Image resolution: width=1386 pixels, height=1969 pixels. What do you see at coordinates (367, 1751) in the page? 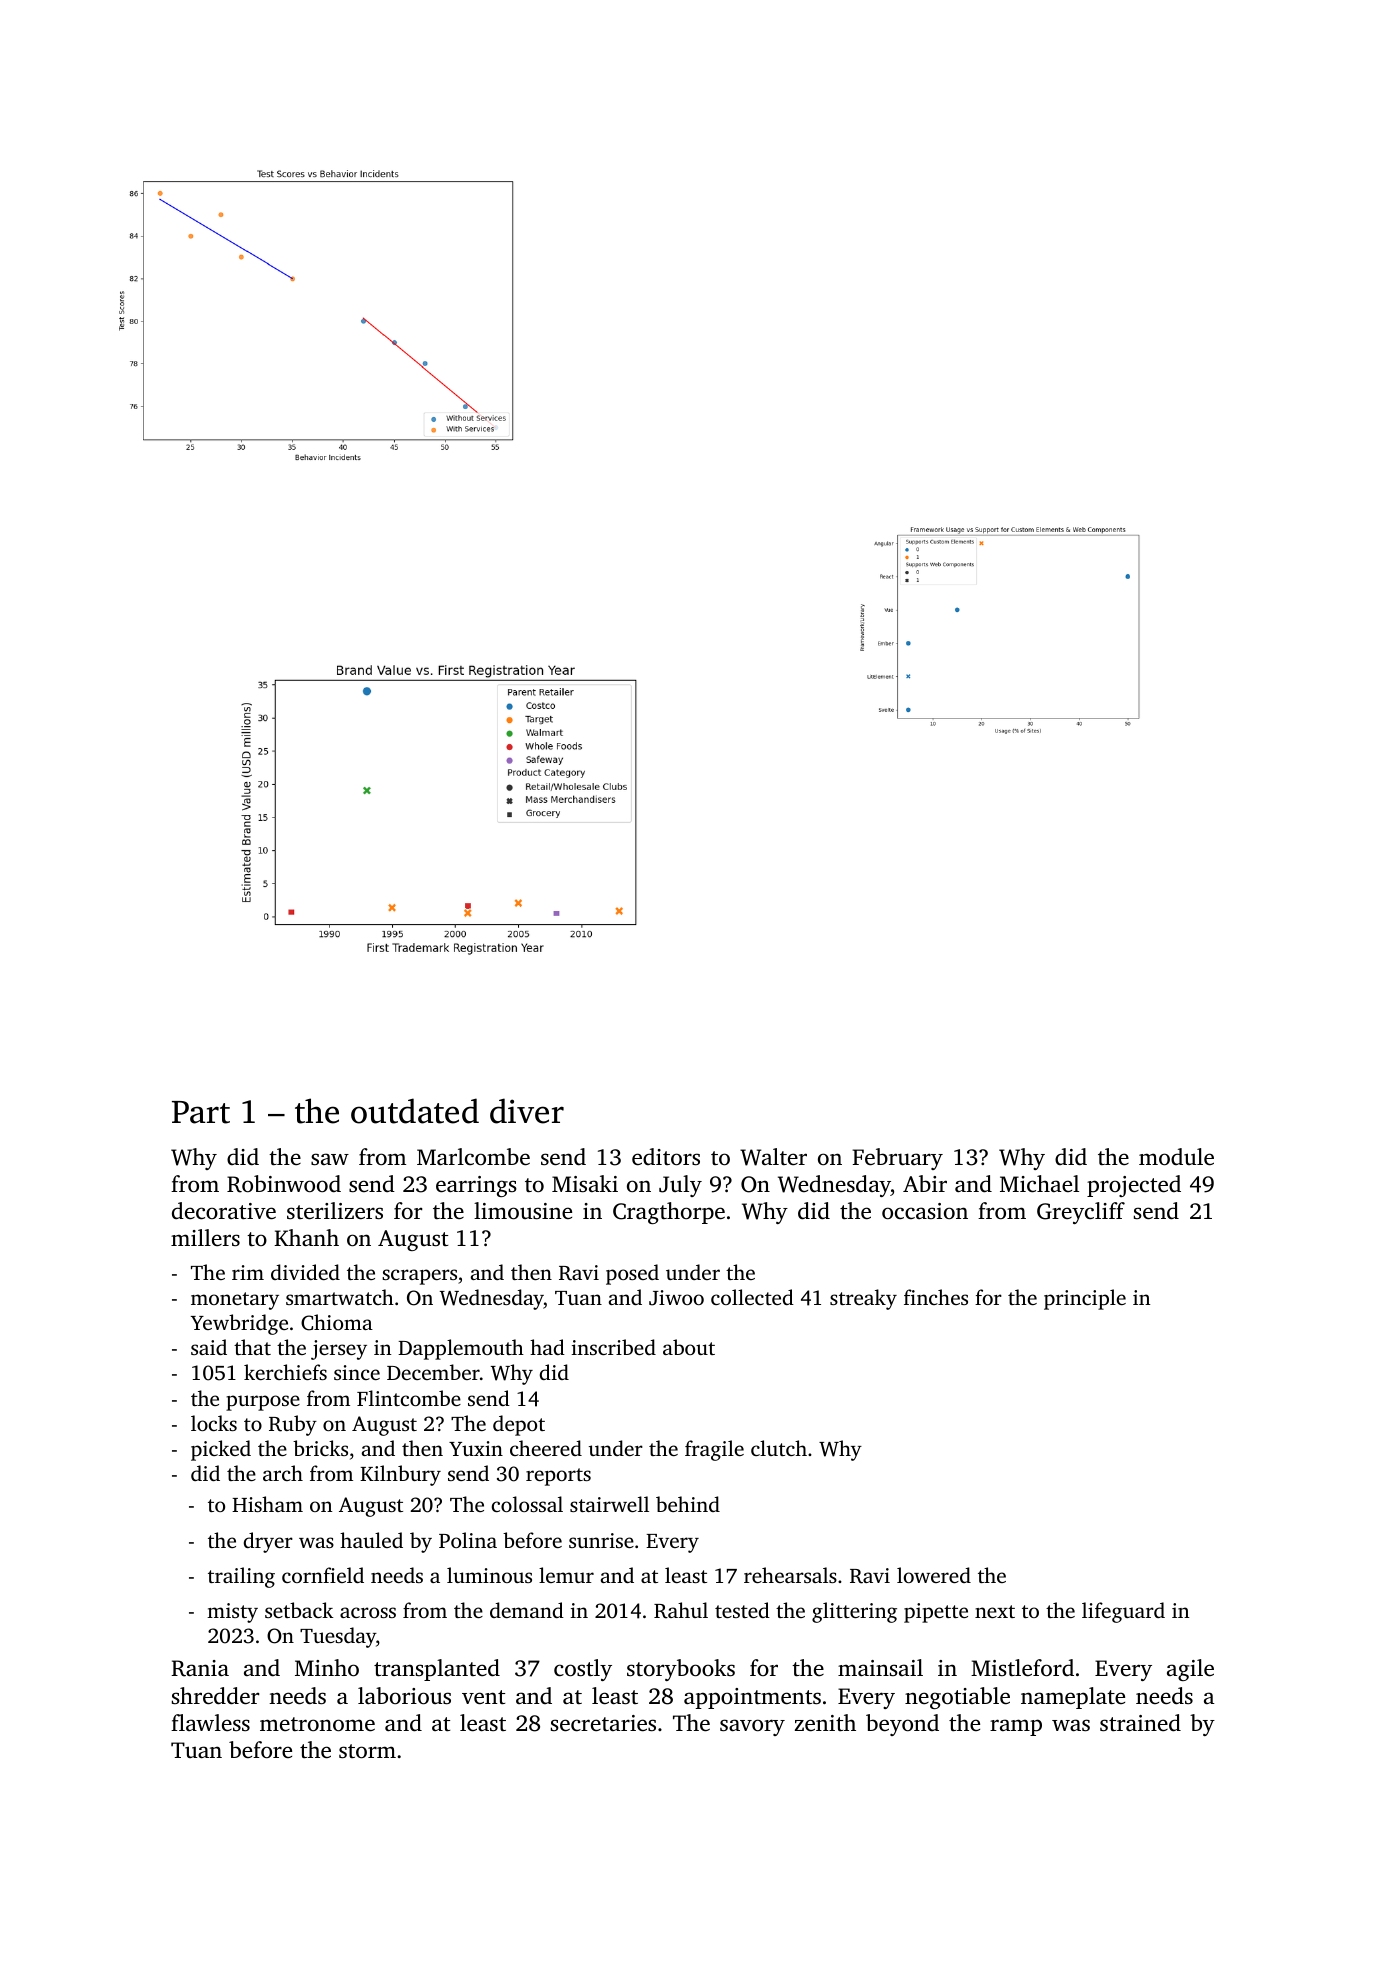
I see `storm` at bounding box center [367, 1751].
